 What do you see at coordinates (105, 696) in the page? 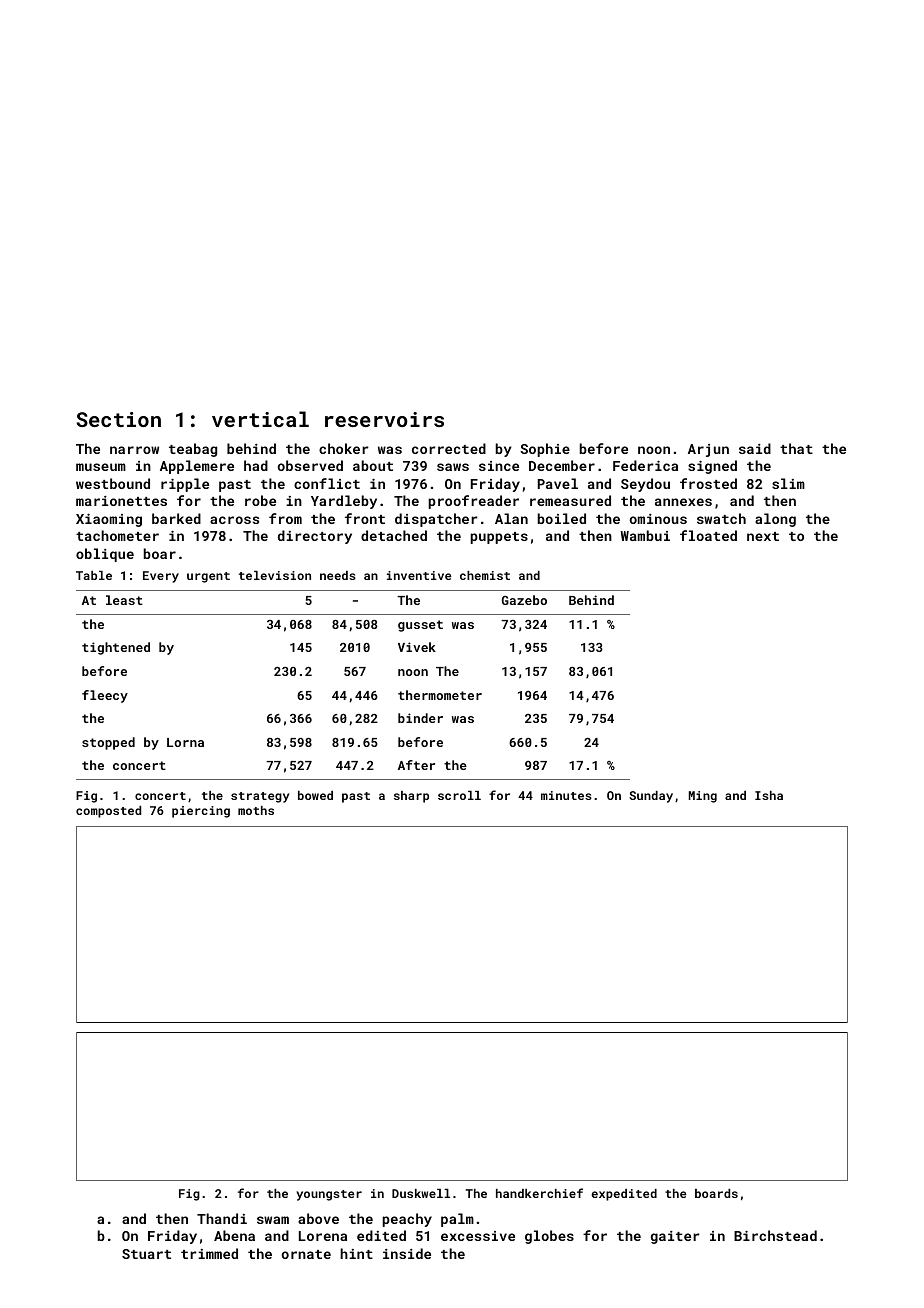
I see `fleecy` at bounding box center [105, 696].
